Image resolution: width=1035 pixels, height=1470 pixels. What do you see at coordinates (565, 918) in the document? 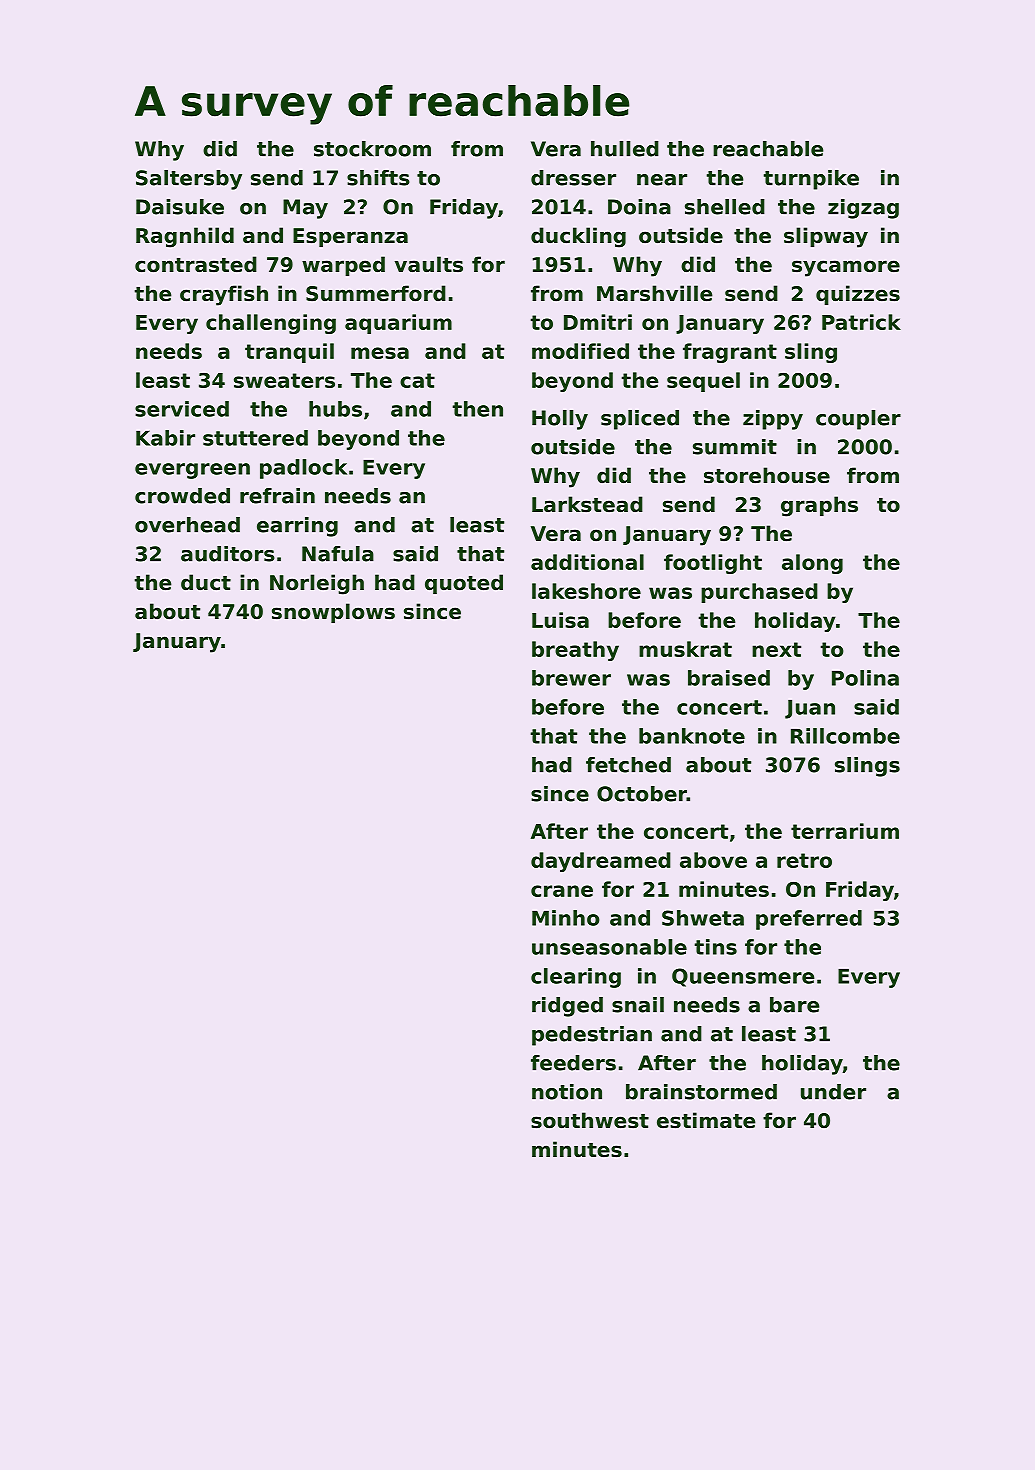
I see `Minho` at bounding box center [565, 918].
